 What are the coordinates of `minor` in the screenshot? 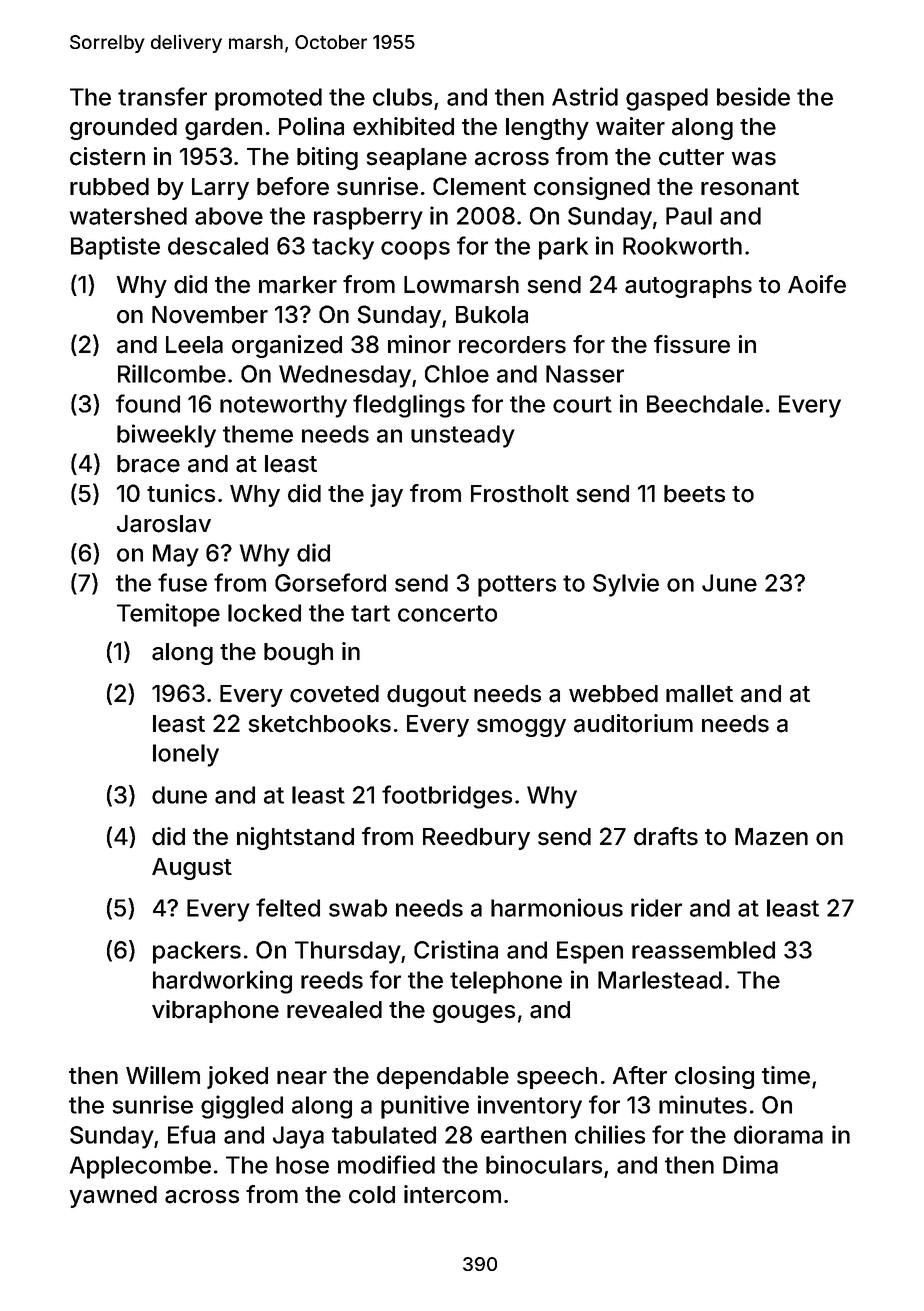 It's located at (419, 344).
